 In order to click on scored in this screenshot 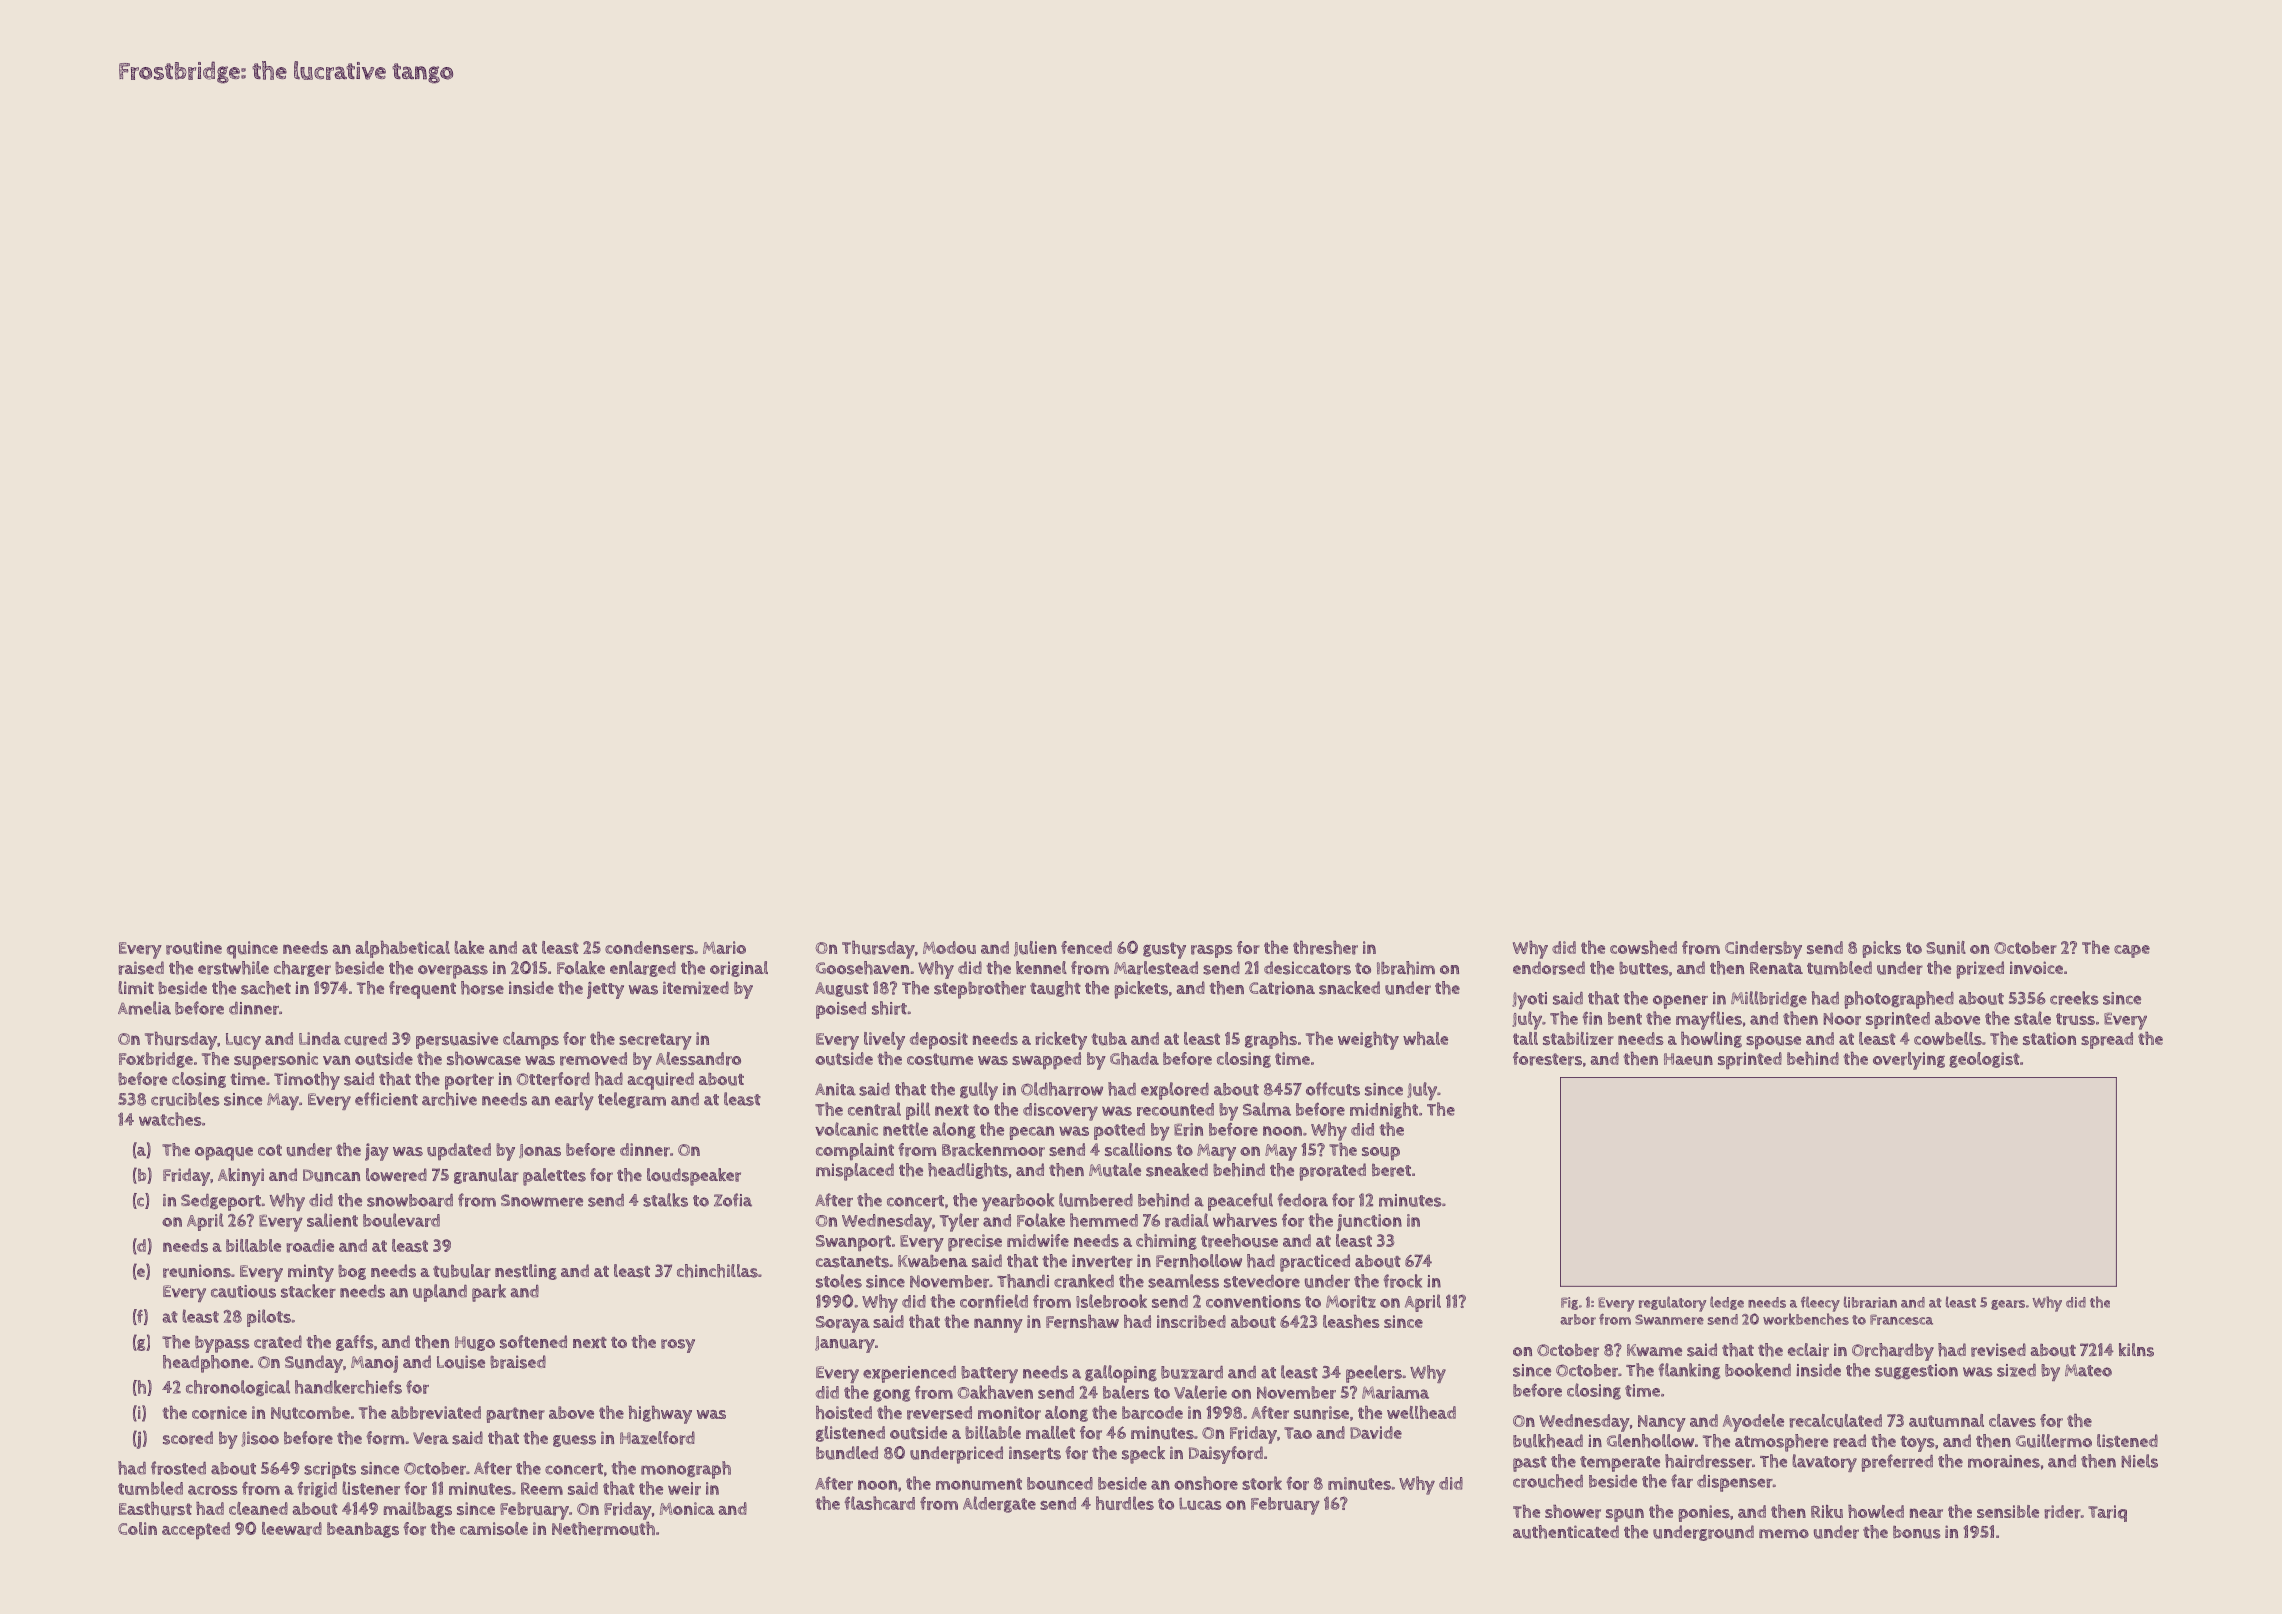, I will do `click(188, 1438)`.
